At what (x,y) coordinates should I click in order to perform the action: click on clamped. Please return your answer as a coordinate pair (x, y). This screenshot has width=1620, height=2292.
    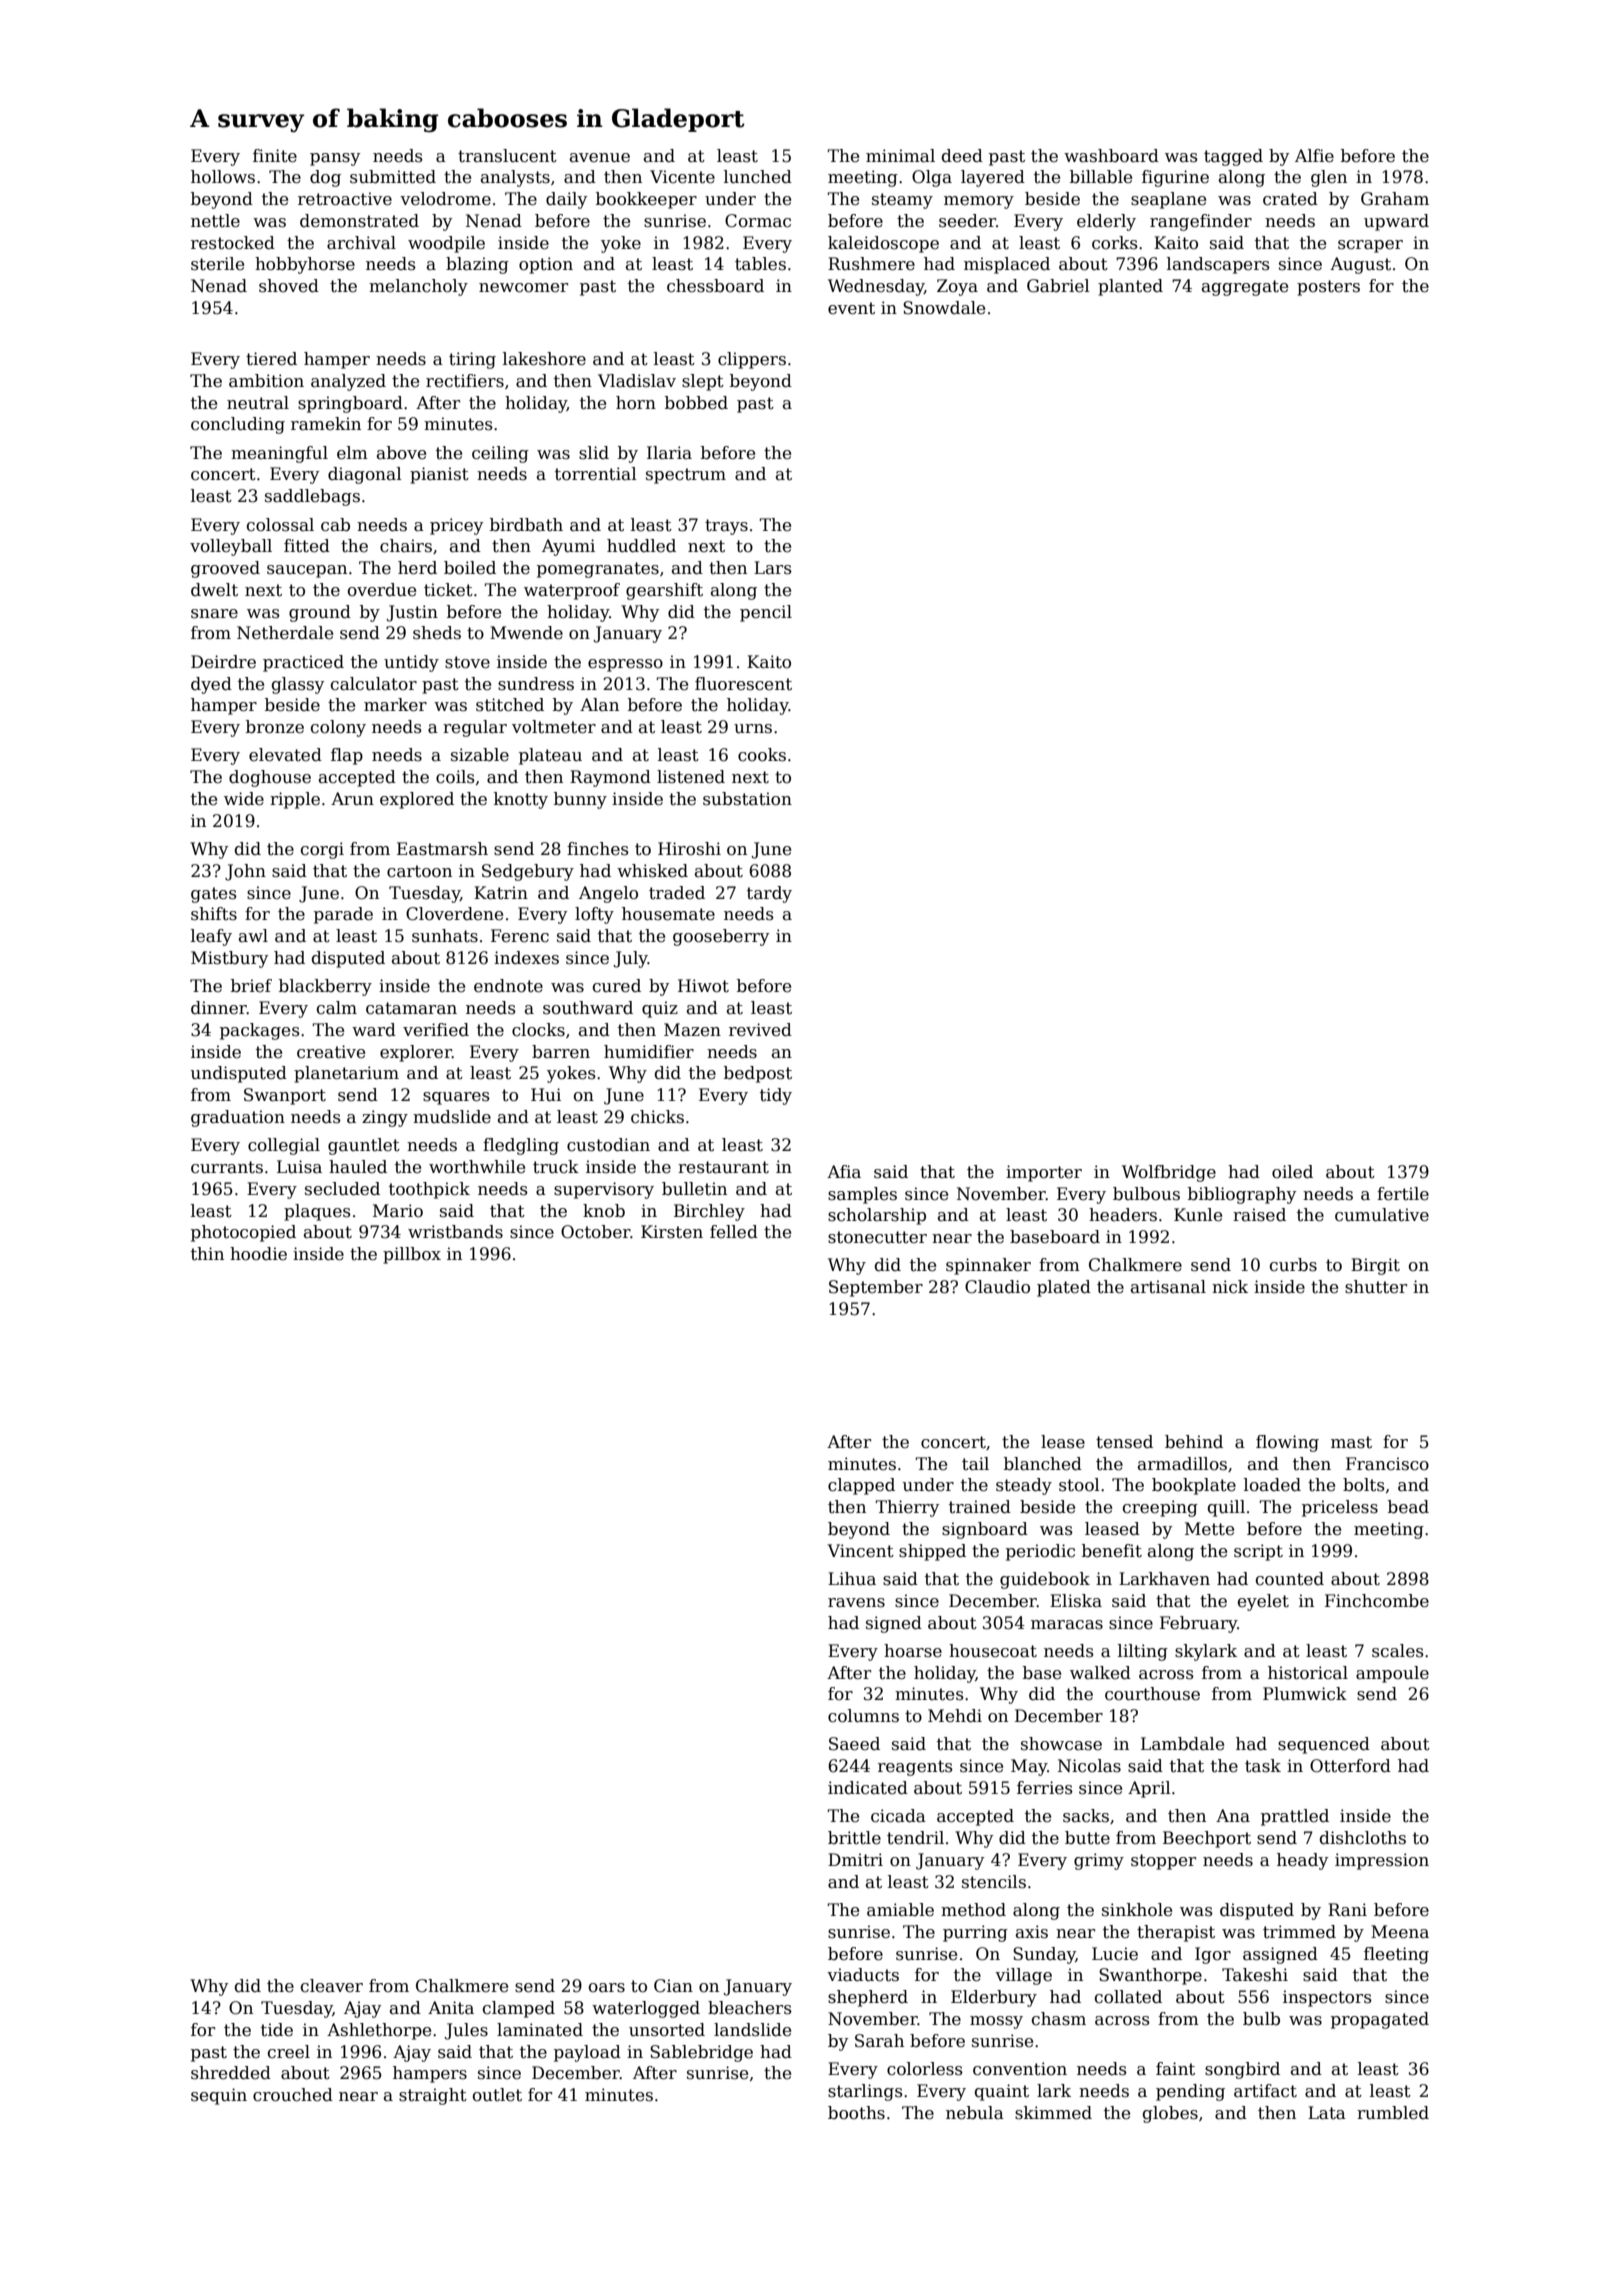
    Looking at the image, I should click on (519, 2009).
